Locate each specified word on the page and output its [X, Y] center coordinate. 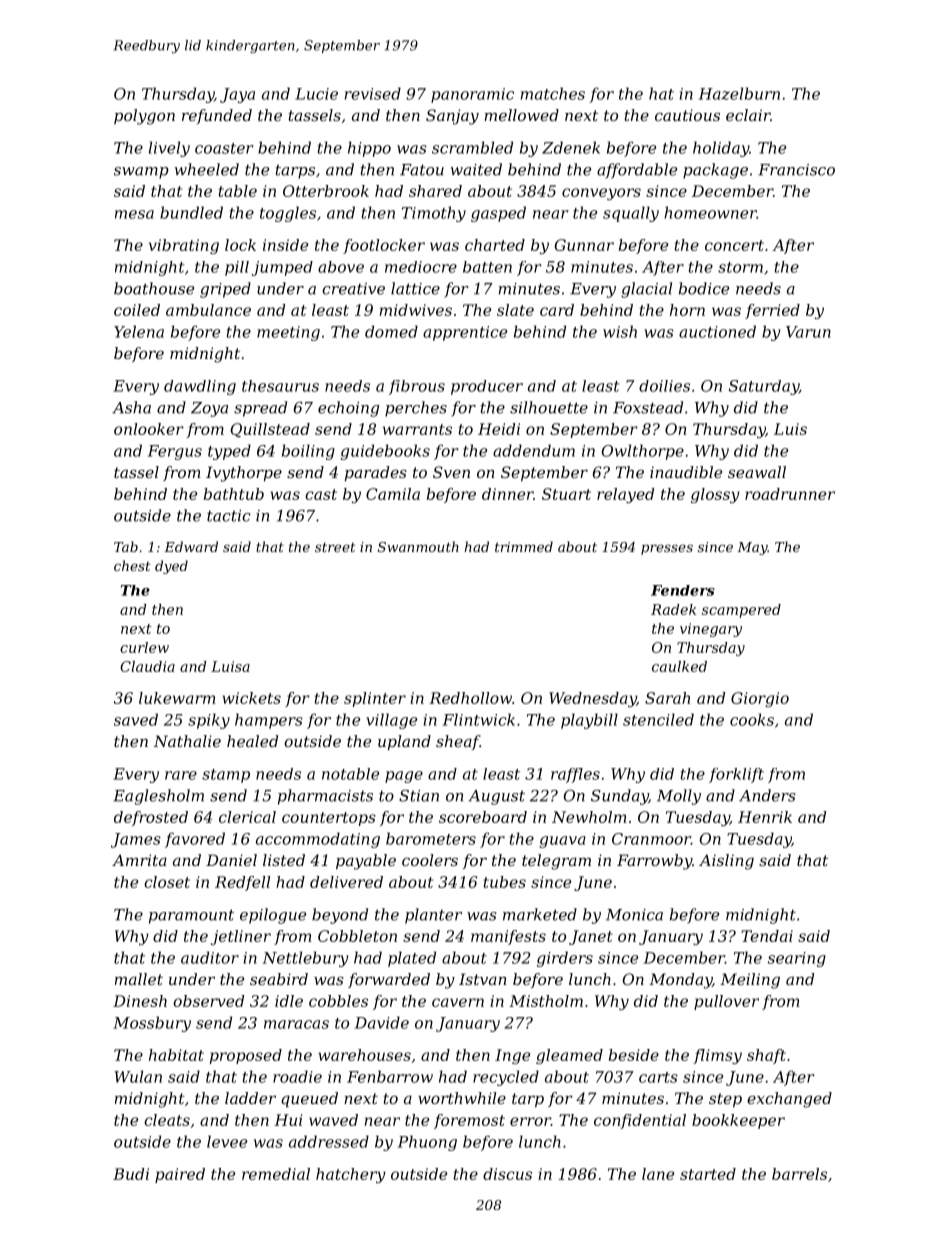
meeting [288, 333]
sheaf [458, 742]
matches [553, 93]
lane [658, 1174]
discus [507, 1174]
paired [180, 1175]
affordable [637, 171]
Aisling [726, 862]
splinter [375, 699]
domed [391, 331]
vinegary [711, 630]
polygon [144, 117]
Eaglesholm [158, 797]
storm [740, 267]
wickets [251, 698]
